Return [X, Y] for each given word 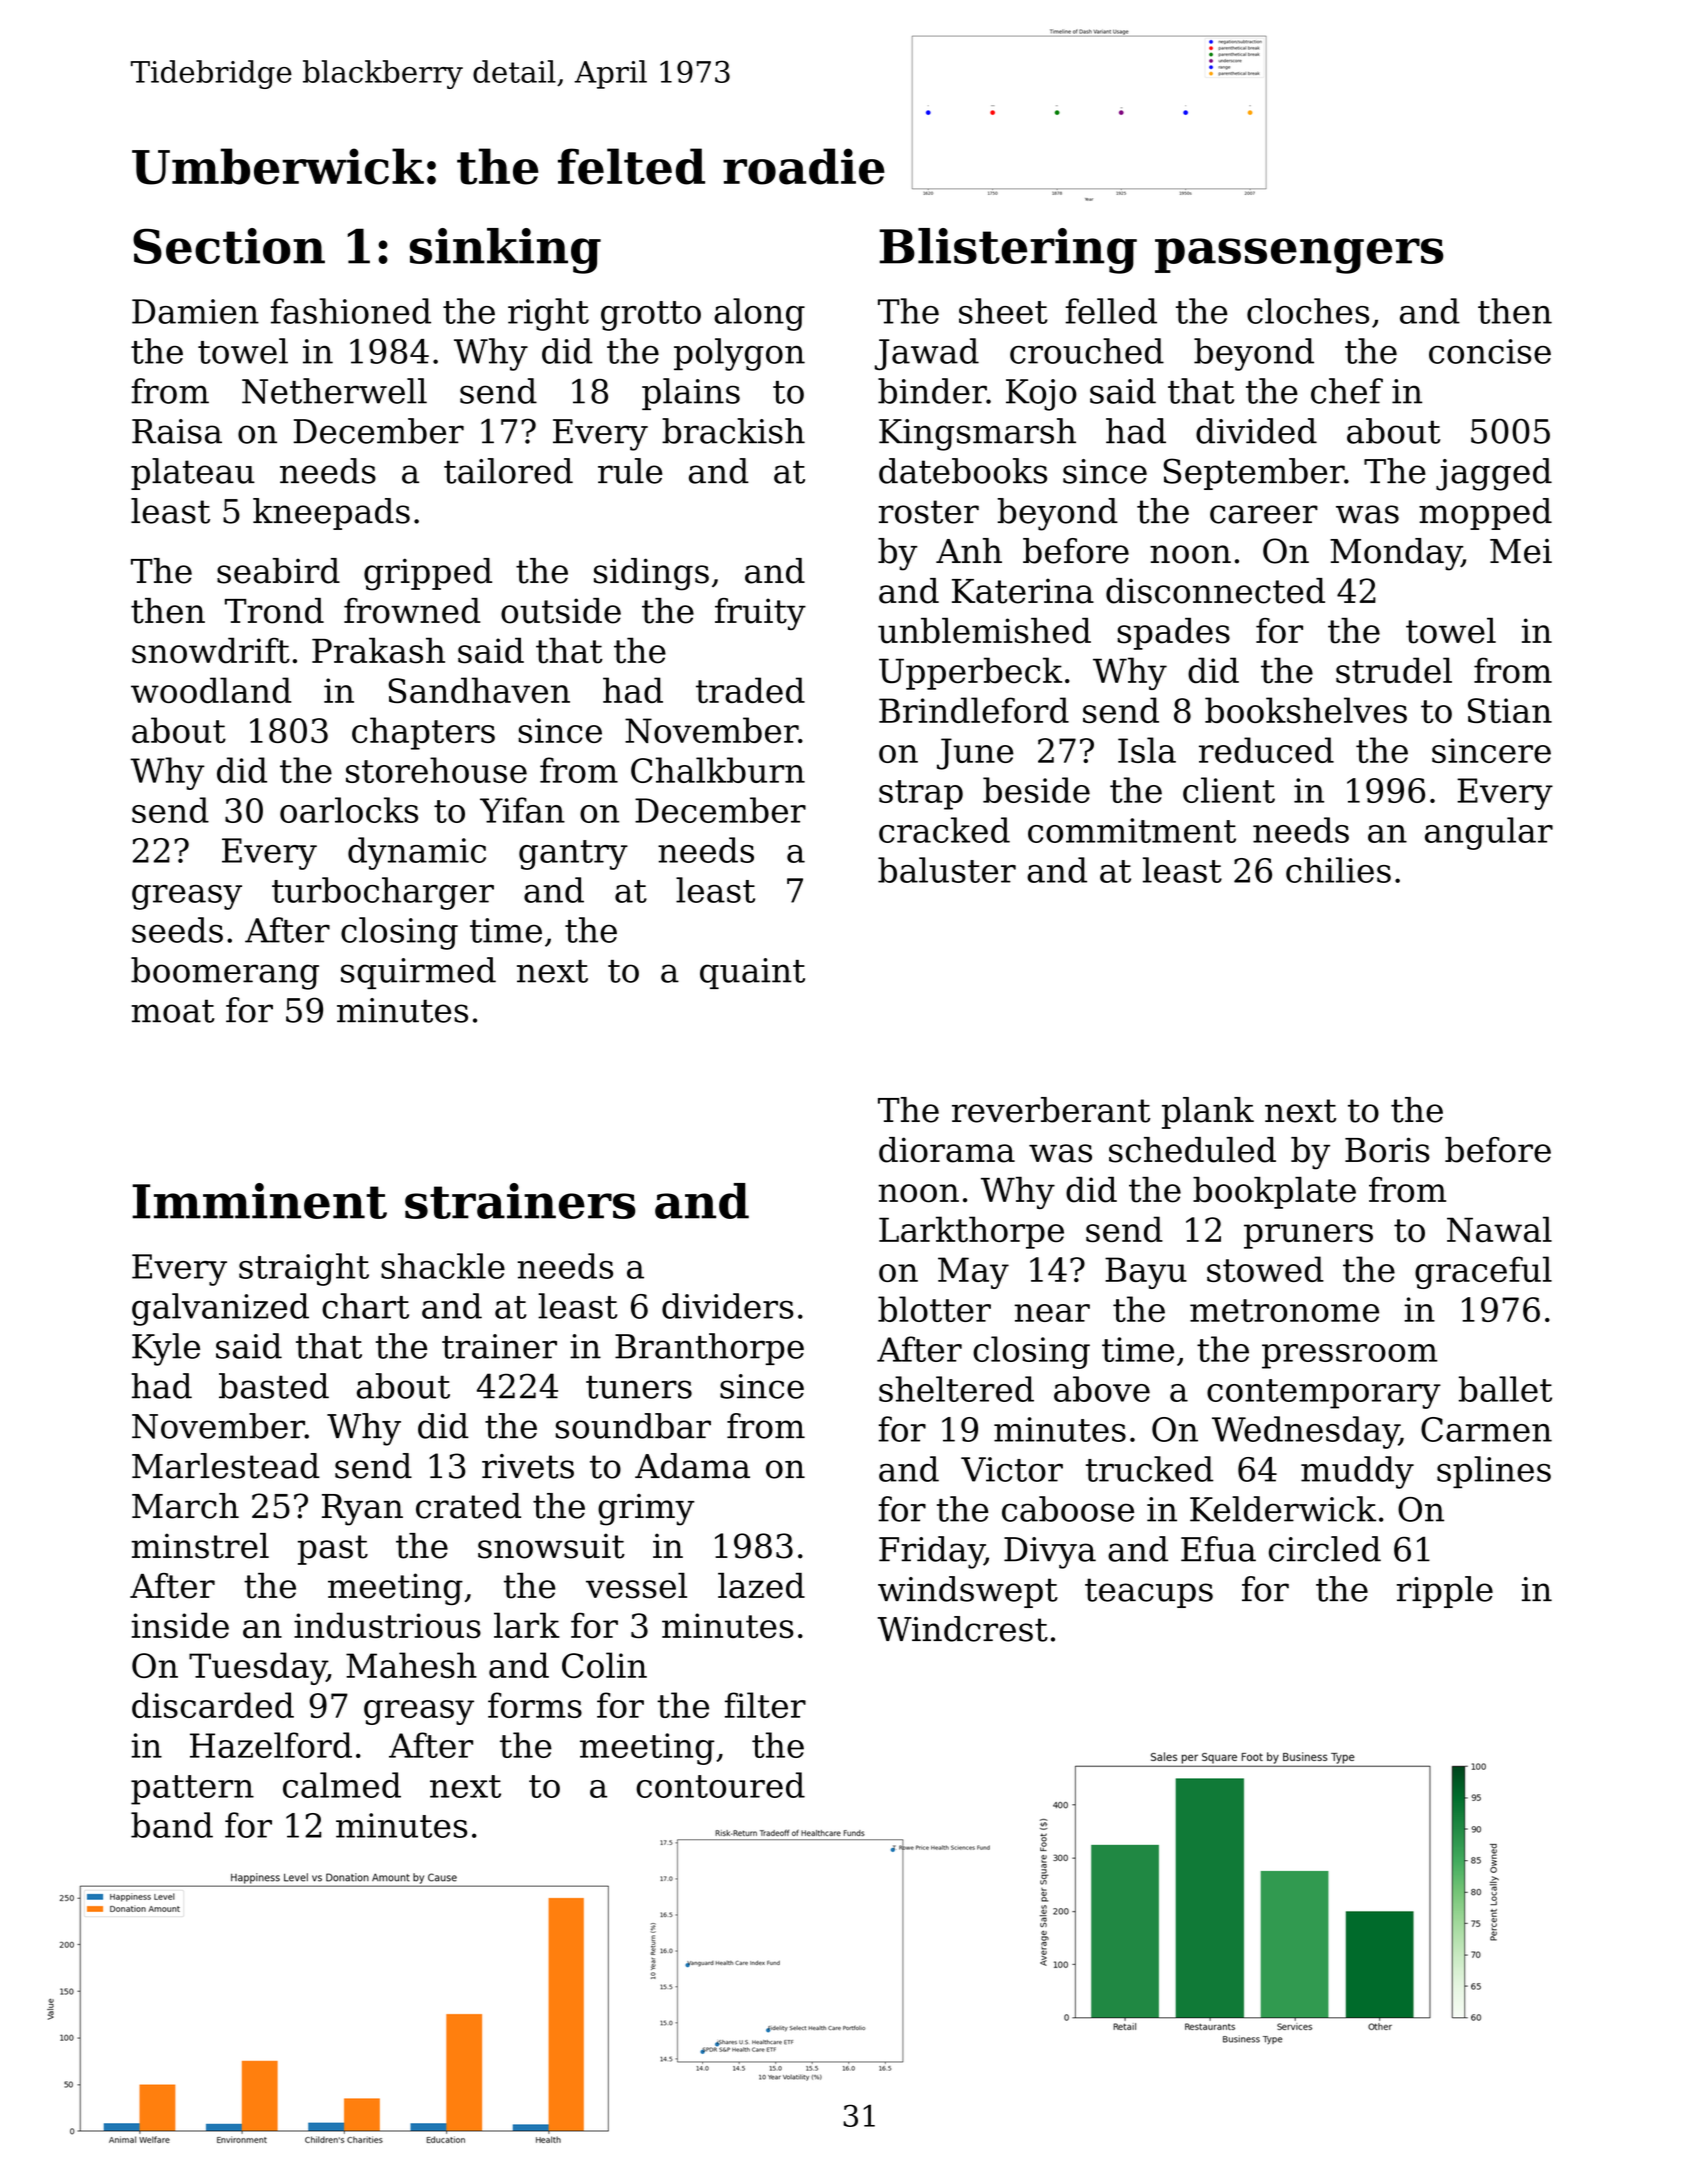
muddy [1357, 1472]
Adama [692, 1466]
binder [932, 391]
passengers [1299, 256]
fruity [760, 614]
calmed [342, 1785]
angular [1489, 833]
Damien [195, 311]
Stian [1510, 710]
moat [173, 1011]
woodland [211, 690]
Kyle [166, 1349]
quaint [752, 973]
